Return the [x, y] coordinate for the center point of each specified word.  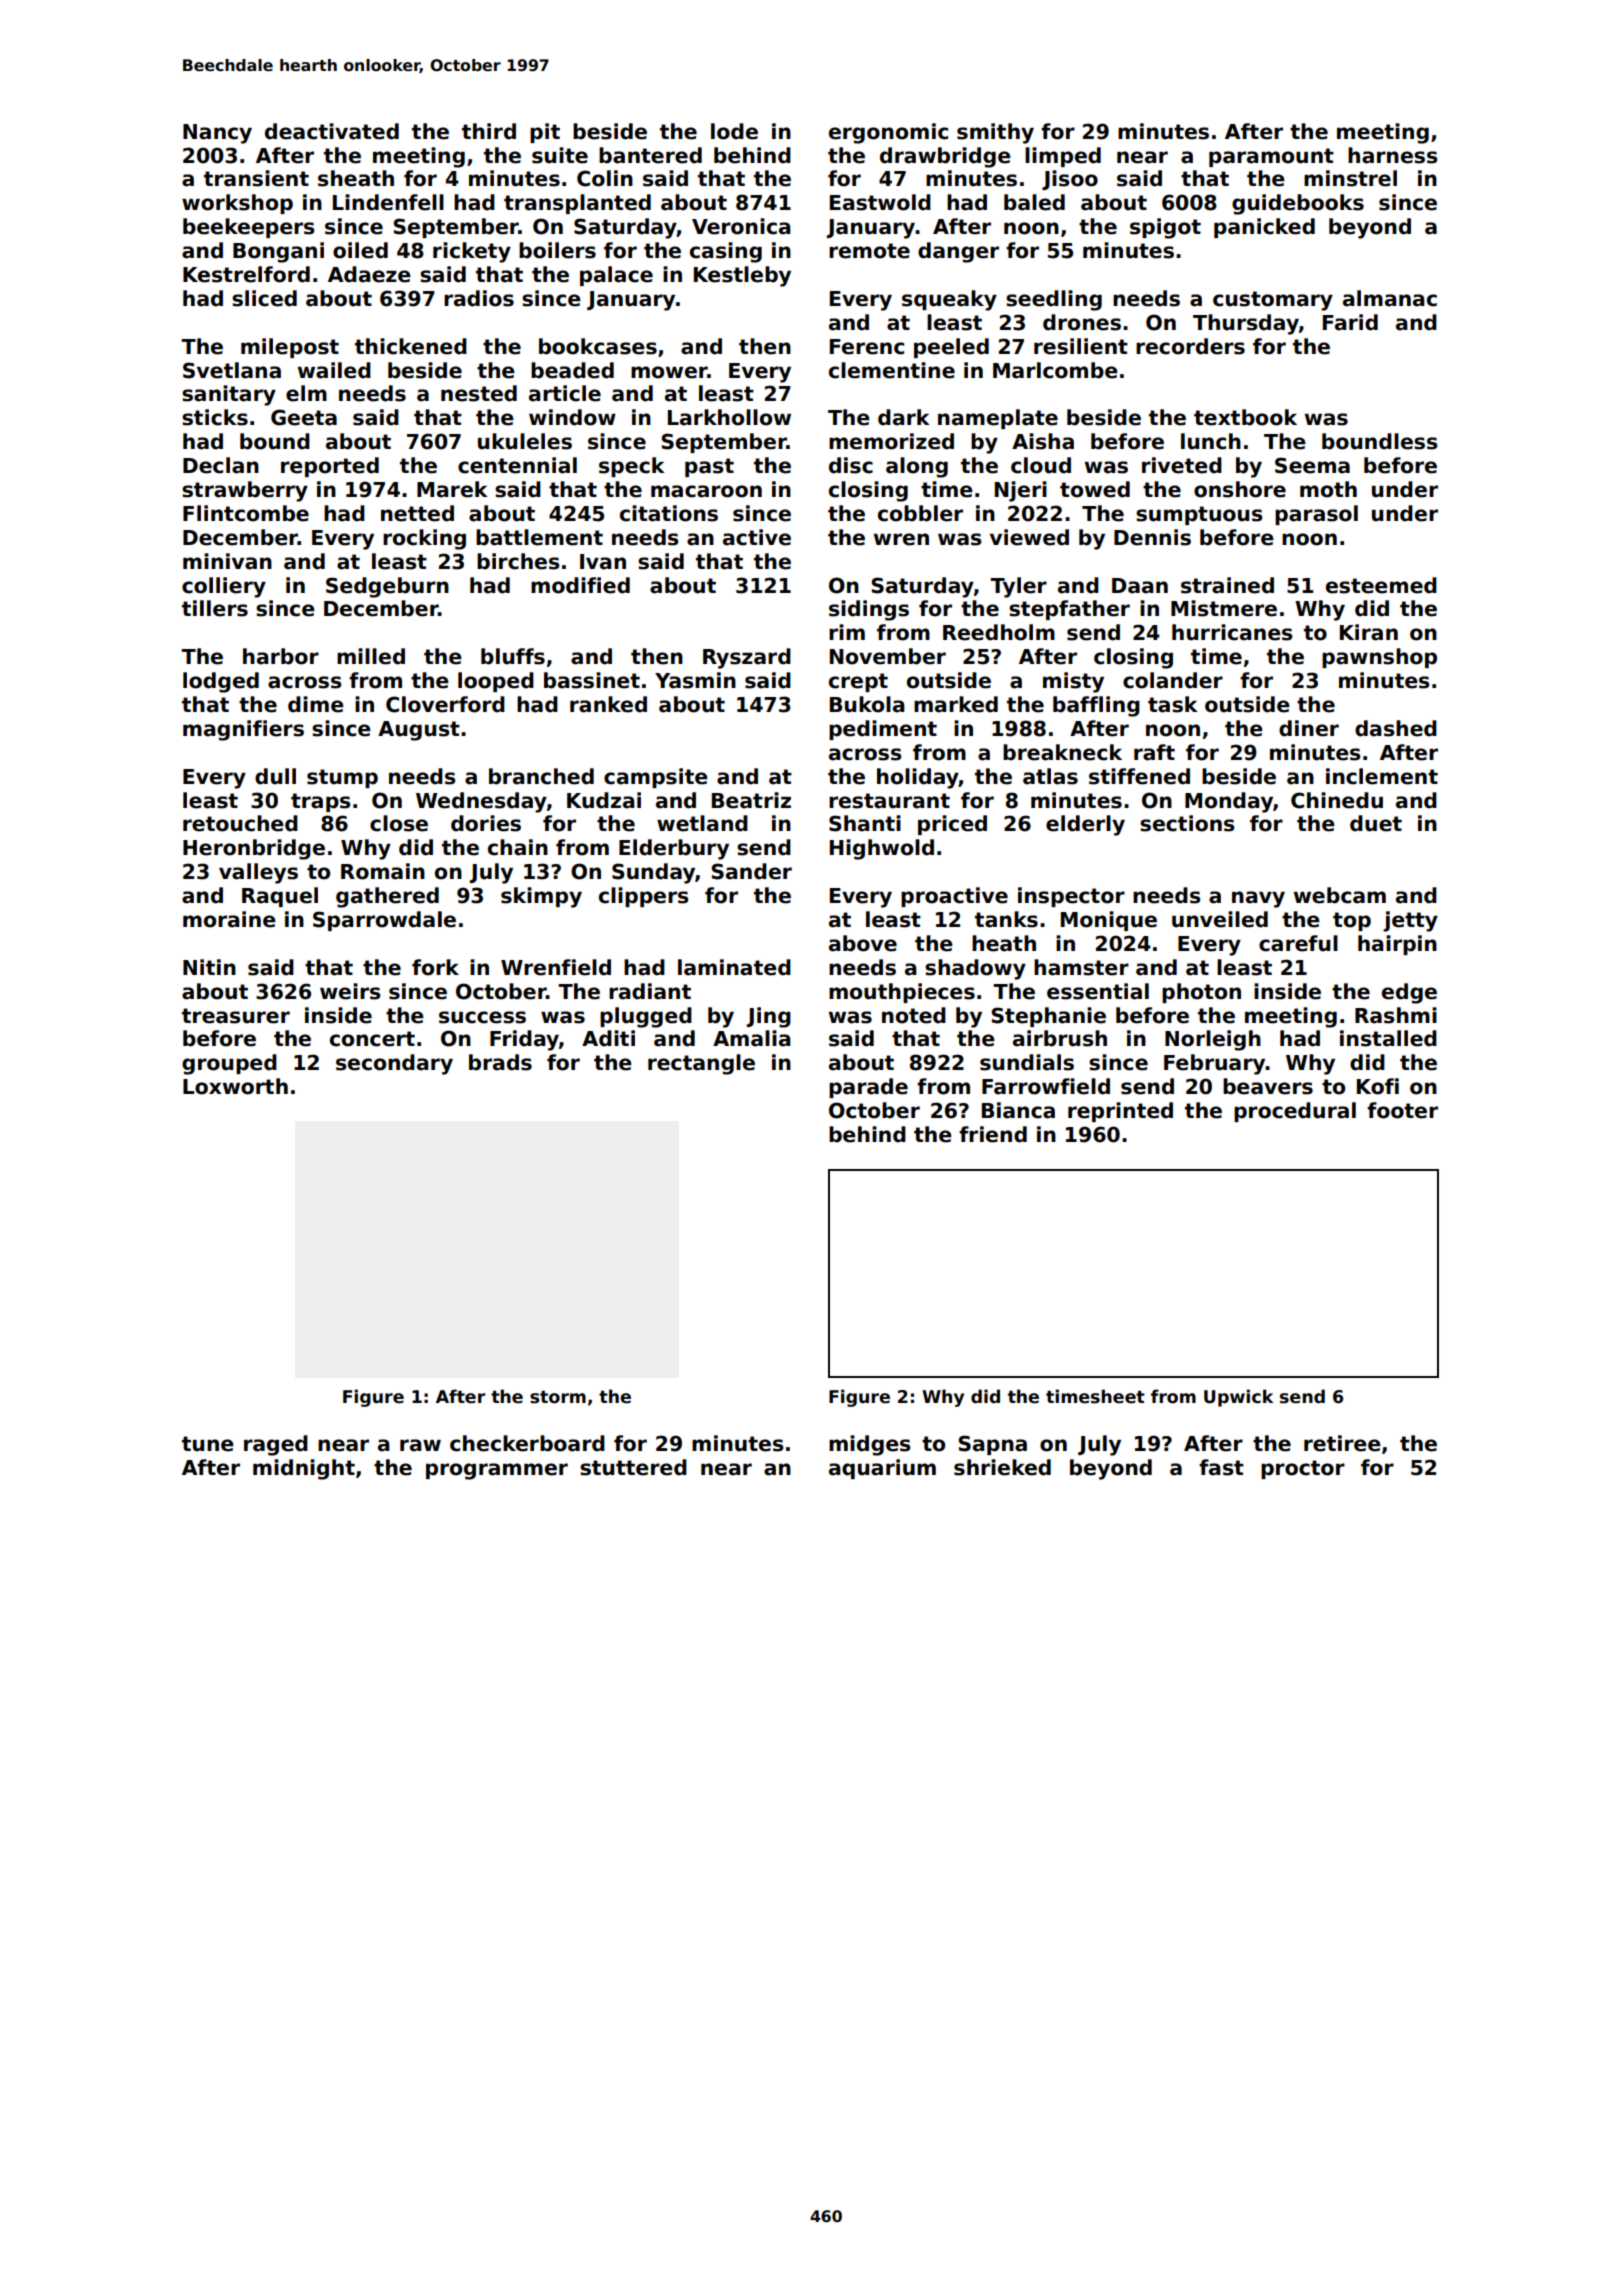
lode [734, 131]
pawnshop [1379, 658]
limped [1063, 157]
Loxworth [235, 1086]
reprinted [1120, 1112]
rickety [472, 252]
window [572, 417]
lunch [1211, 441]
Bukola [867, 704]
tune [208, 1444]
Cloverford [445, 704]
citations [669, 513]
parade [868, 1088]
